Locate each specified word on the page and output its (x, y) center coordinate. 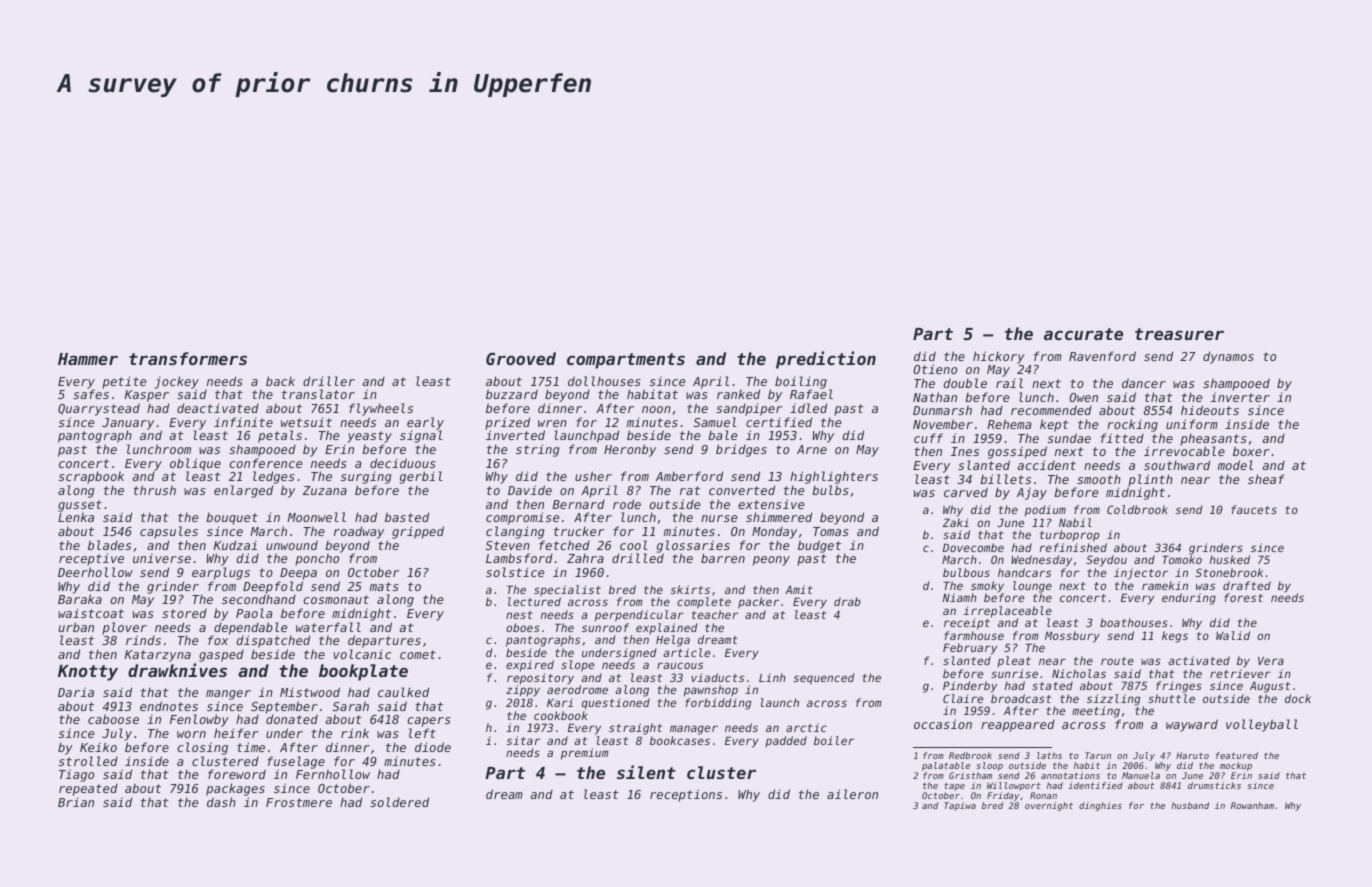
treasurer (1179, 334)
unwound (292, 545)
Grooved (521, 358)
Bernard (578, 504)
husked (1230, 559)
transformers (188, 358)
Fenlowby (199, 720)
